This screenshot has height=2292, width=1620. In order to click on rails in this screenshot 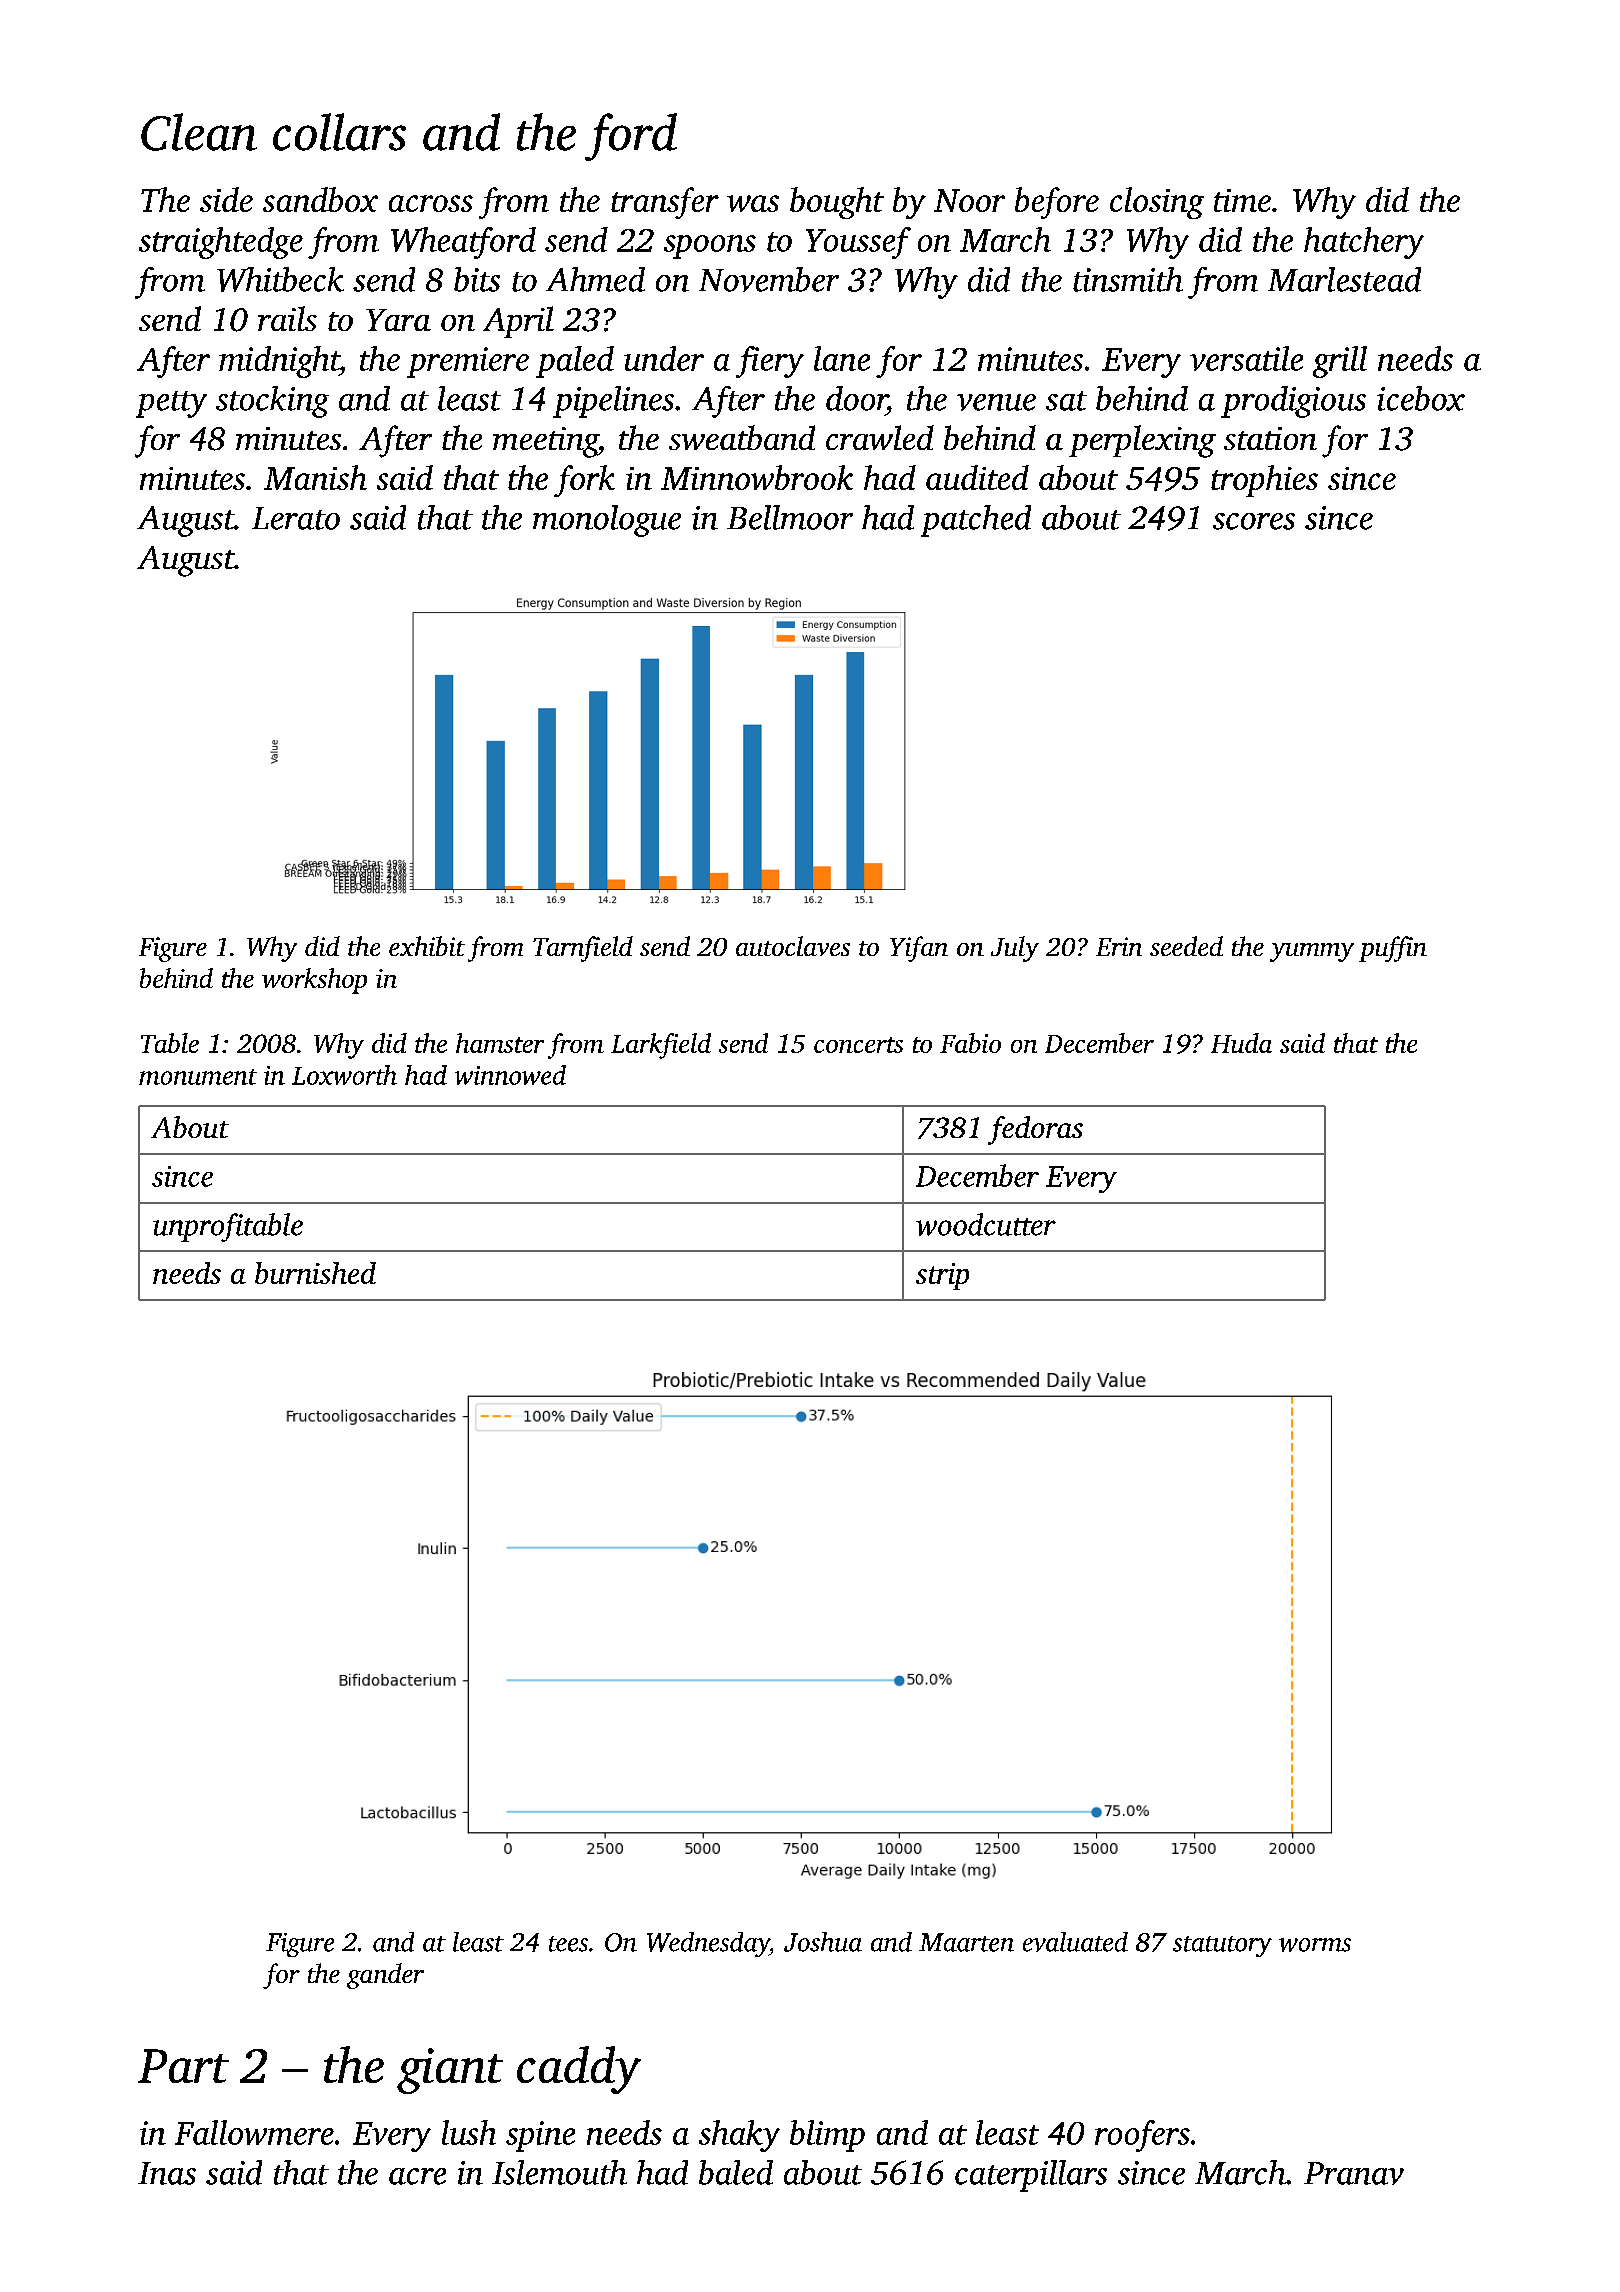, I will do `click(287, 318)`.
